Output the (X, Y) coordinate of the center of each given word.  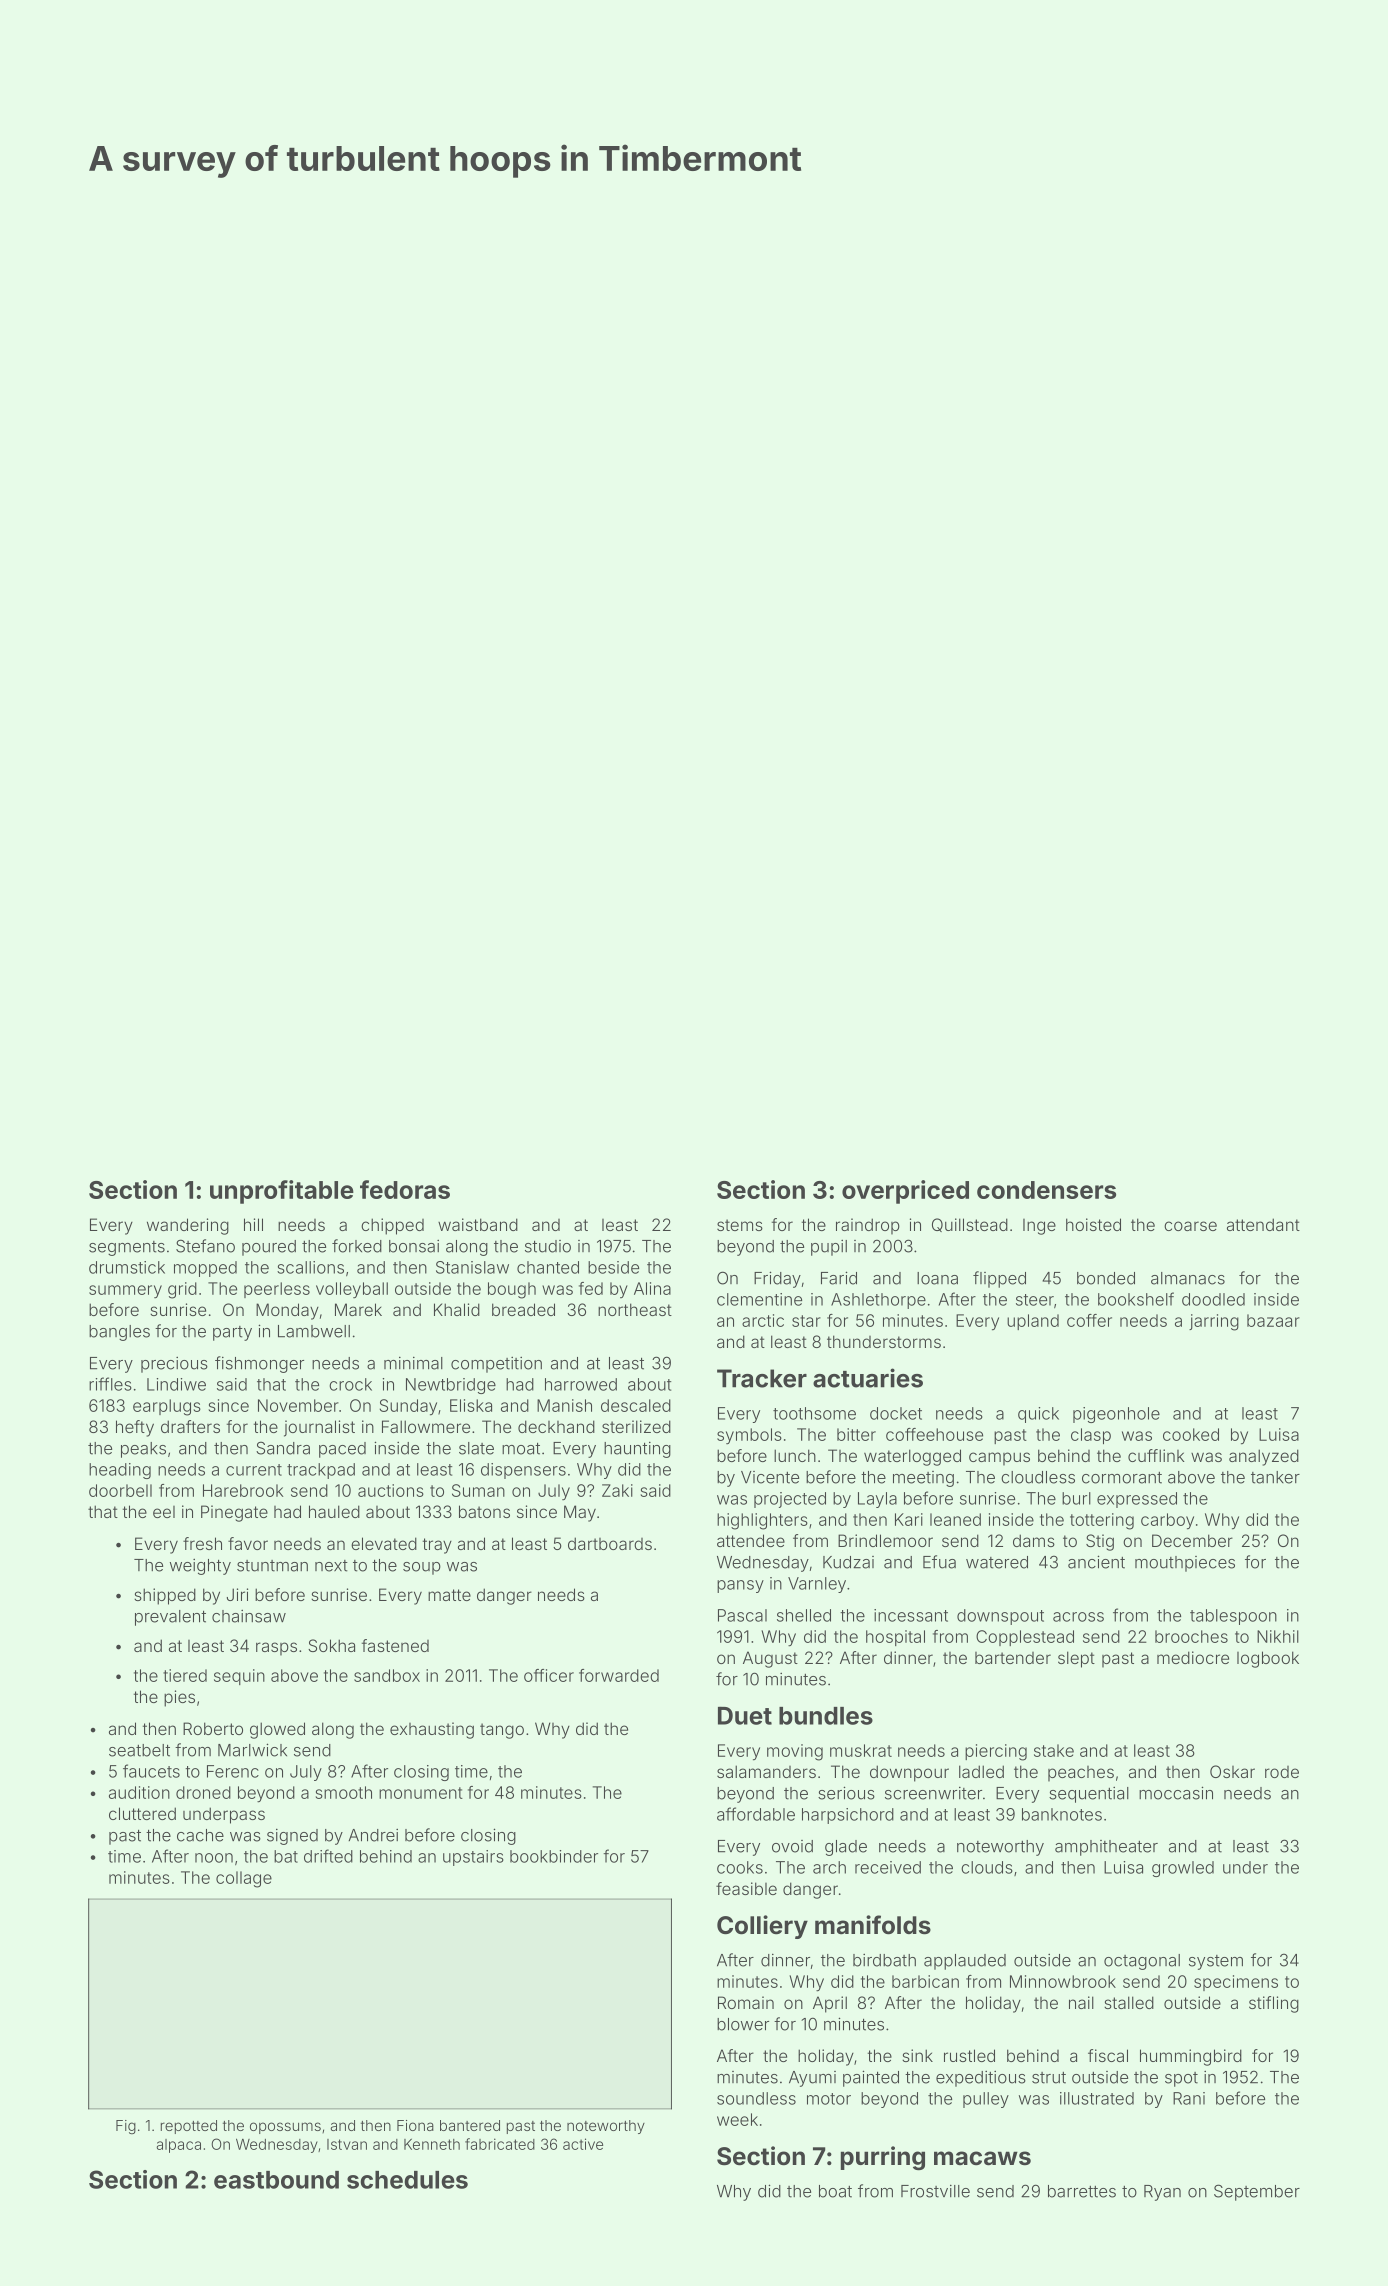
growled (1183, 1869)
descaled (636, 1405)
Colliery (762, 1927)
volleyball (352, 1290)
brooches (1191, 1636)
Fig (126, 2127)
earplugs (167, 1407)
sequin (239, 1677)
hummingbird (1191, 2057)
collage (244, 1879)
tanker (1275, 1477)
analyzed (1264, 1457)
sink (917, 2055)
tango (502, 1731)
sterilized (636, 1426)
